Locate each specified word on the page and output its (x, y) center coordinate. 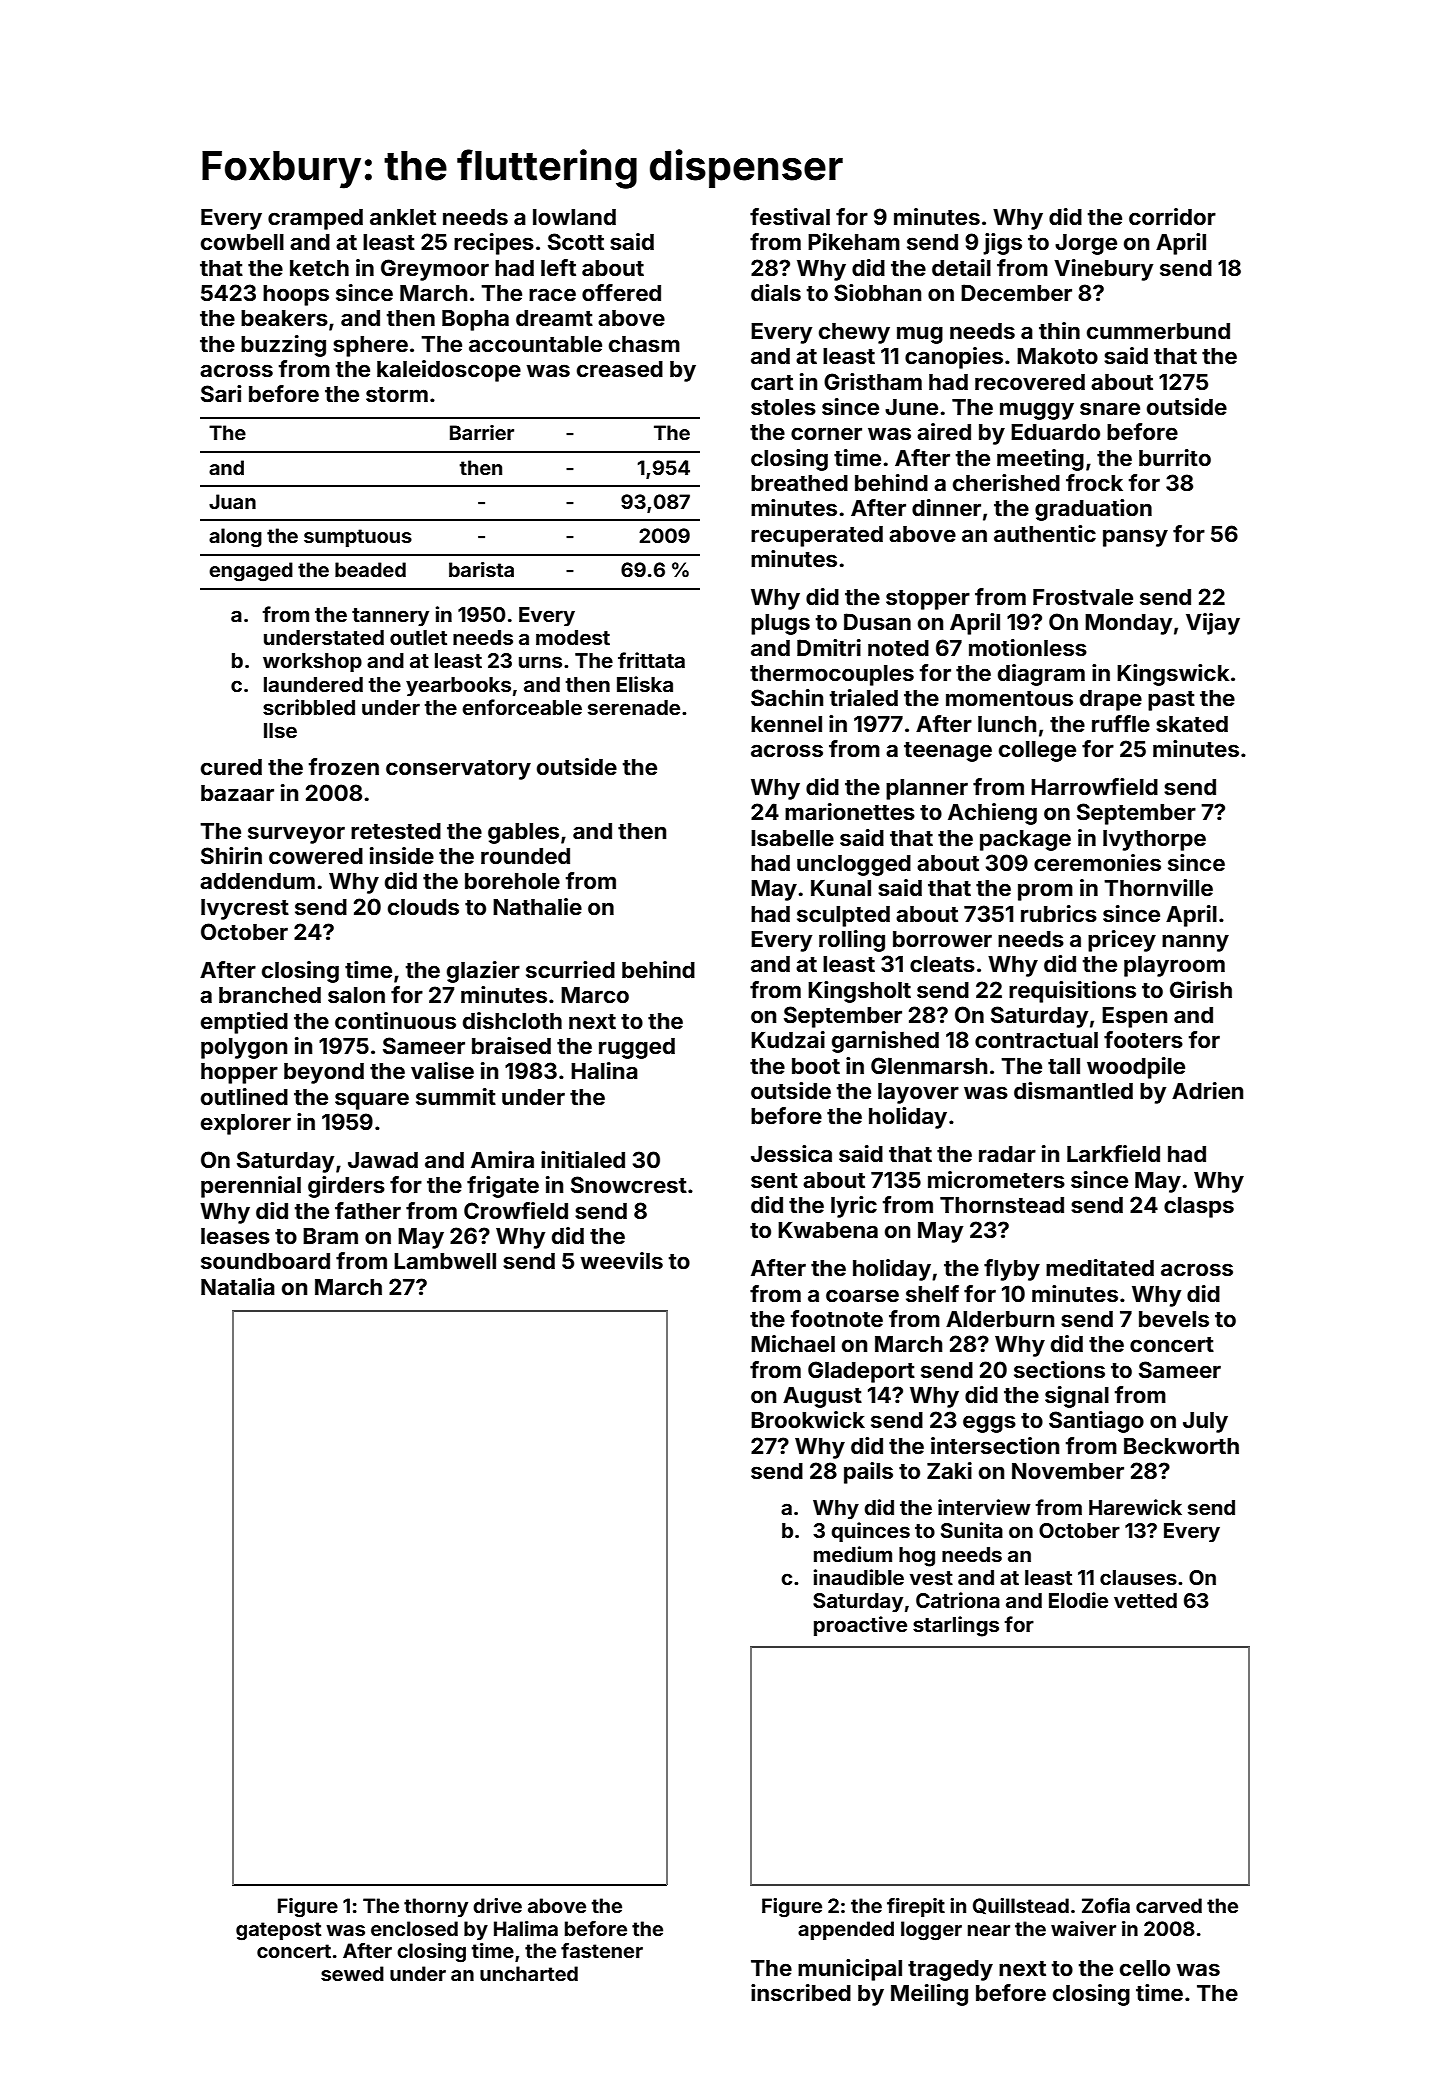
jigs (1002, 244)
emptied (244, 1023)
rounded (525, 856)
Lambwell (445, 1261)
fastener (602, 1950)
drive (497, 1905)
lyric (854, 1207)
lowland (574, 217)
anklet (403, 217)
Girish (1201, 989)
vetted (1145, 1600)
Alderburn (1000, 1319)
